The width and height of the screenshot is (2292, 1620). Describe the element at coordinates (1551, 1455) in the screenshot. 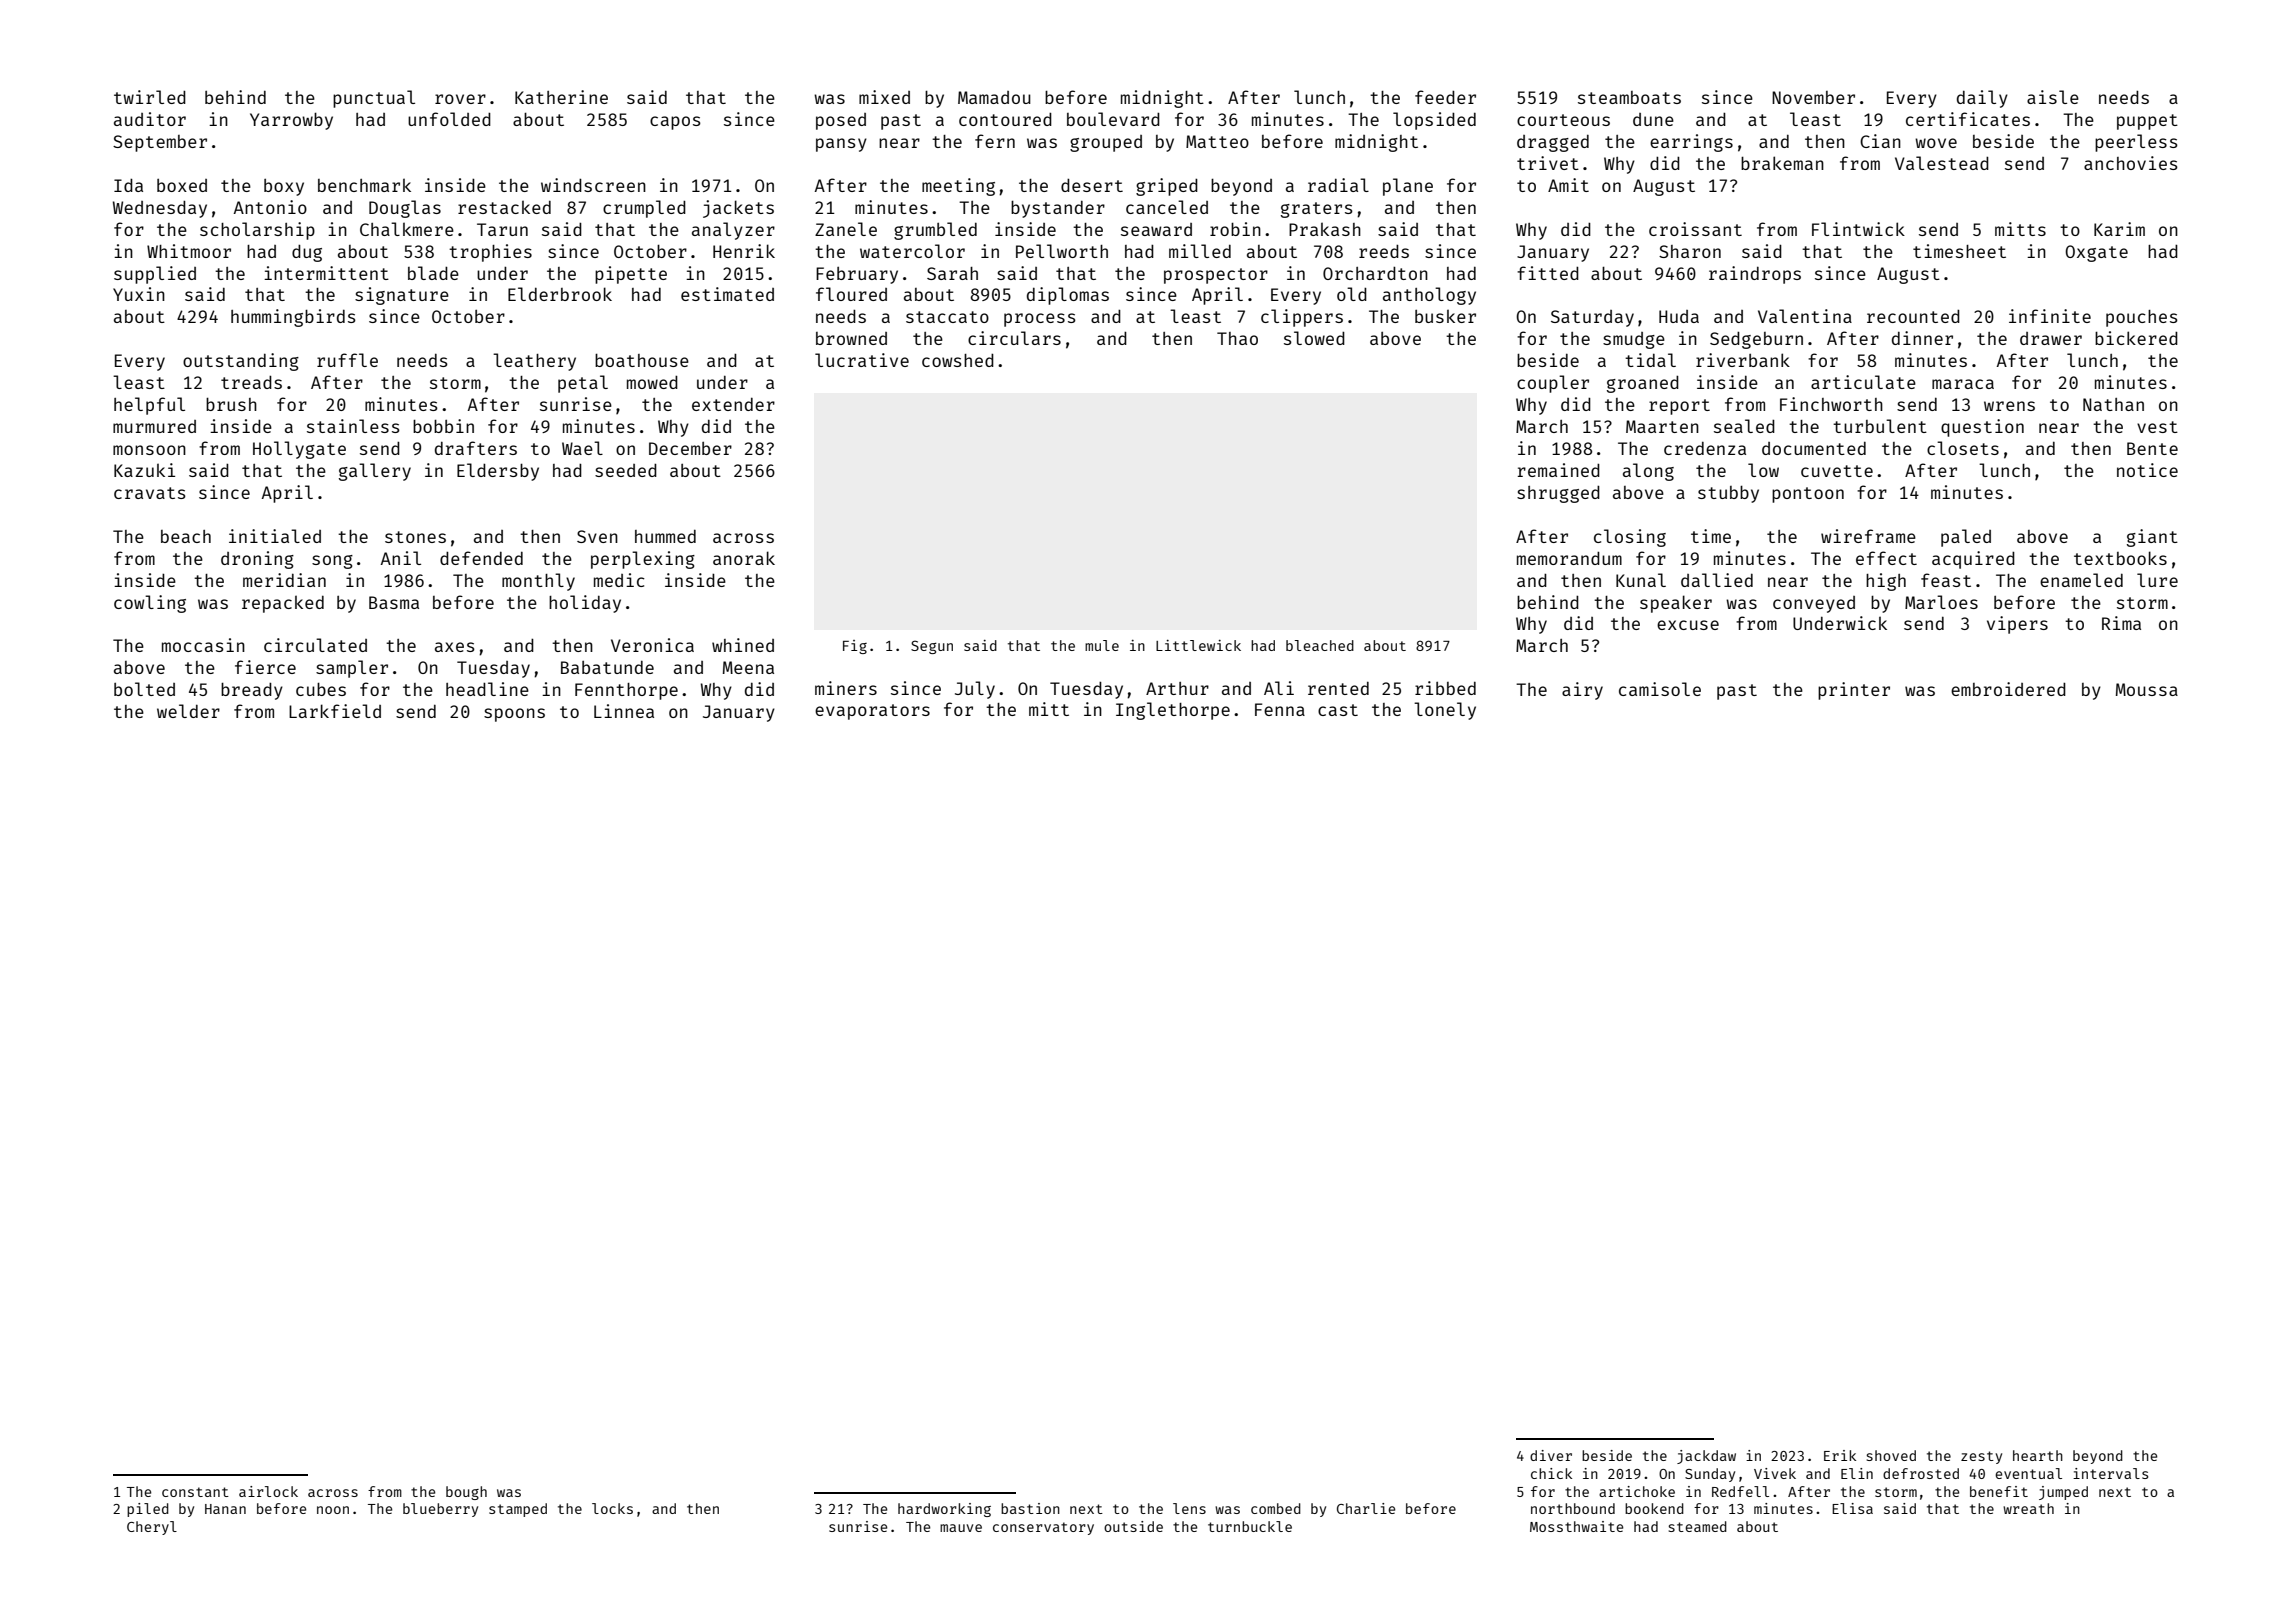

I see `diver` at that location.
